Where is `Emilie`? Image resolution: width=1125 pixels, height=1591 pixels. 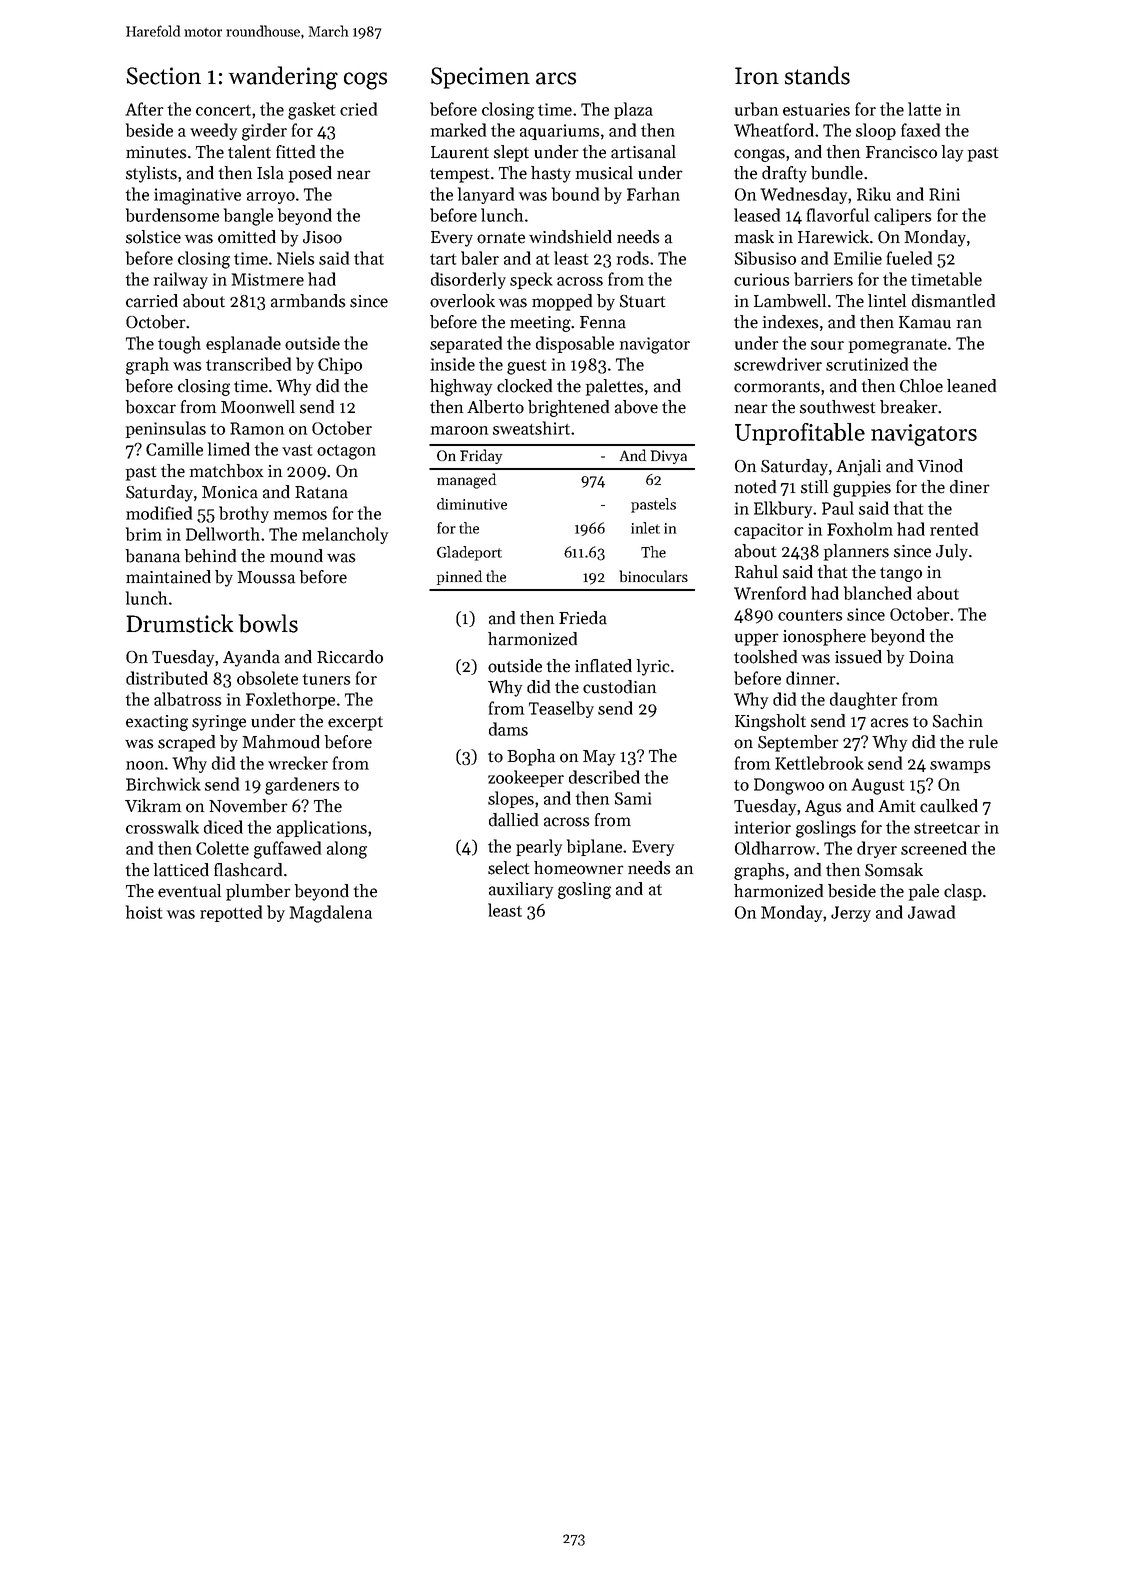
Emilie is located at coordinates (858, 258).
